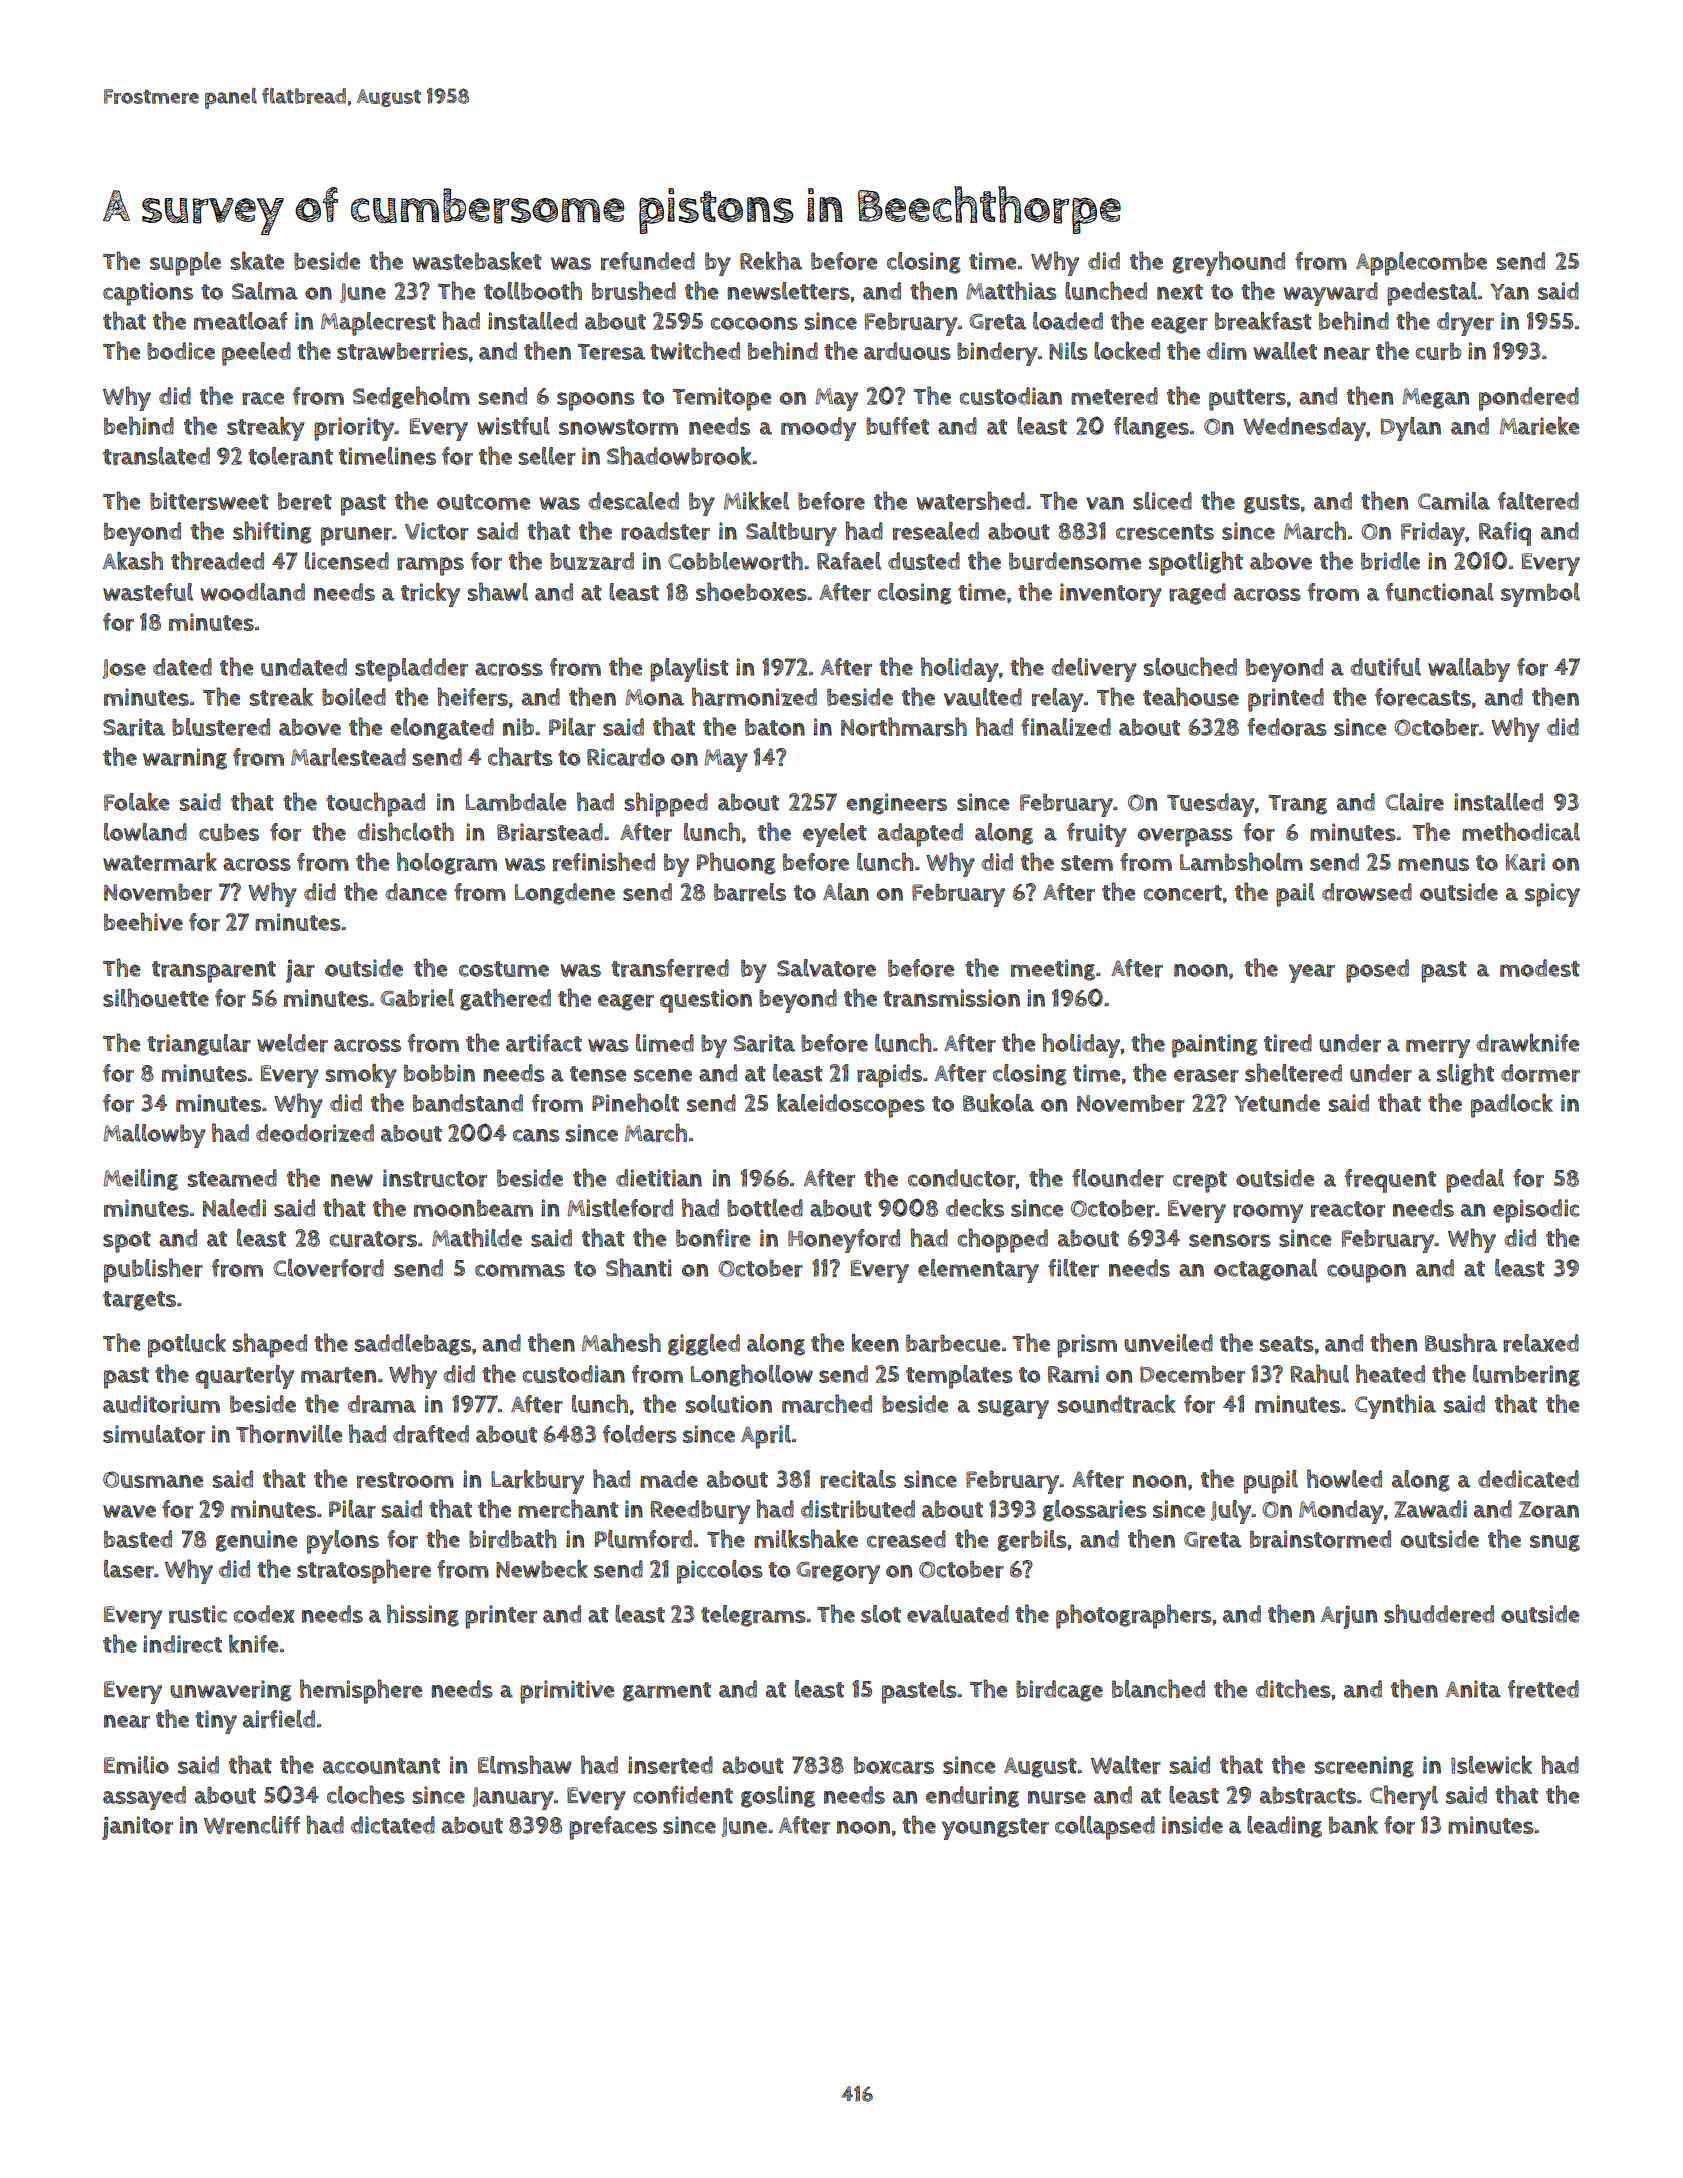 This document has width=1683, height=2178. What do you see at coordinates (951, 998) in the document?
I see `transmission` at bounding box center [951, 998].
